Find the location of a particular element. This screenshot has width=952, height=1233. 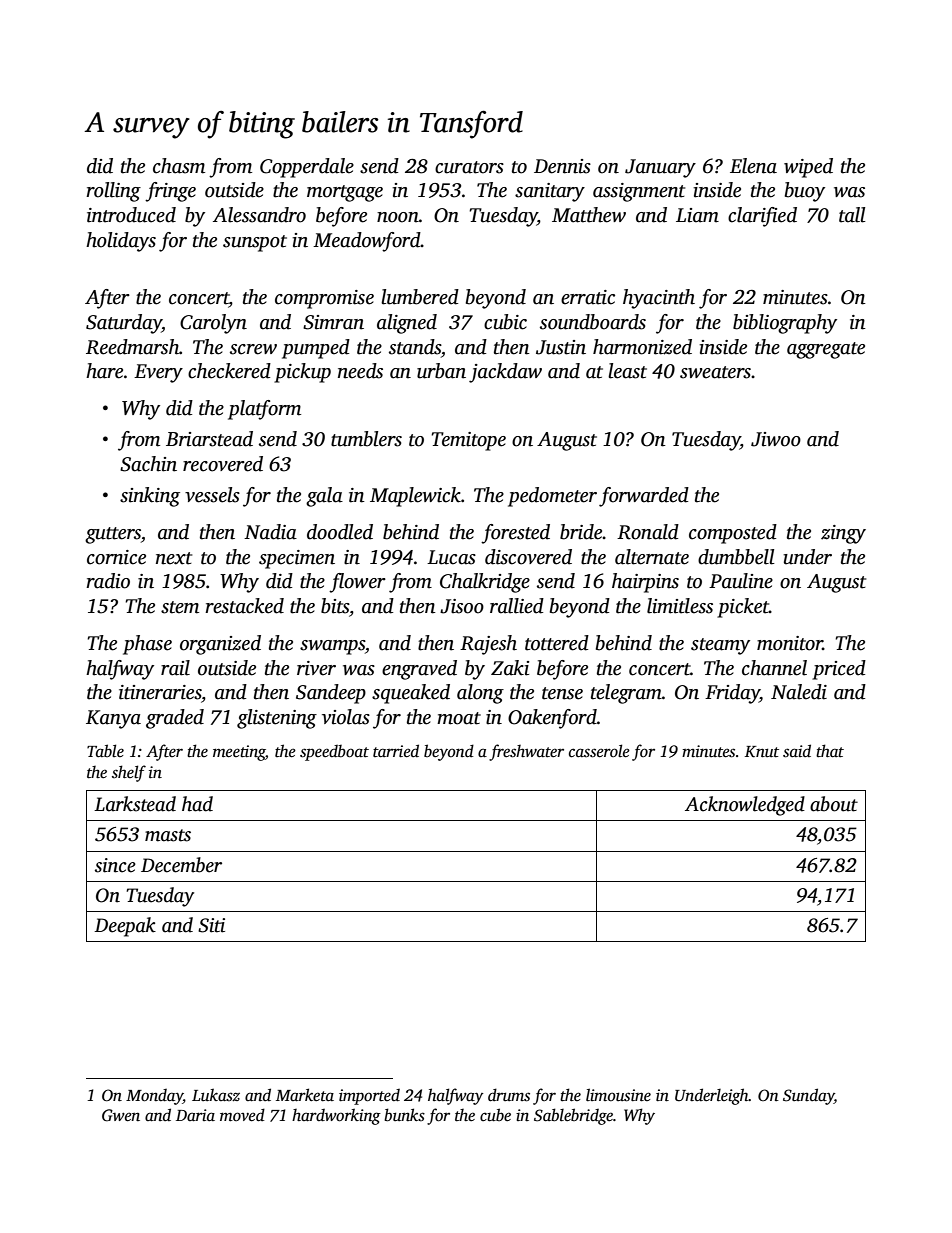

December is located at coordinates (181, 865).
